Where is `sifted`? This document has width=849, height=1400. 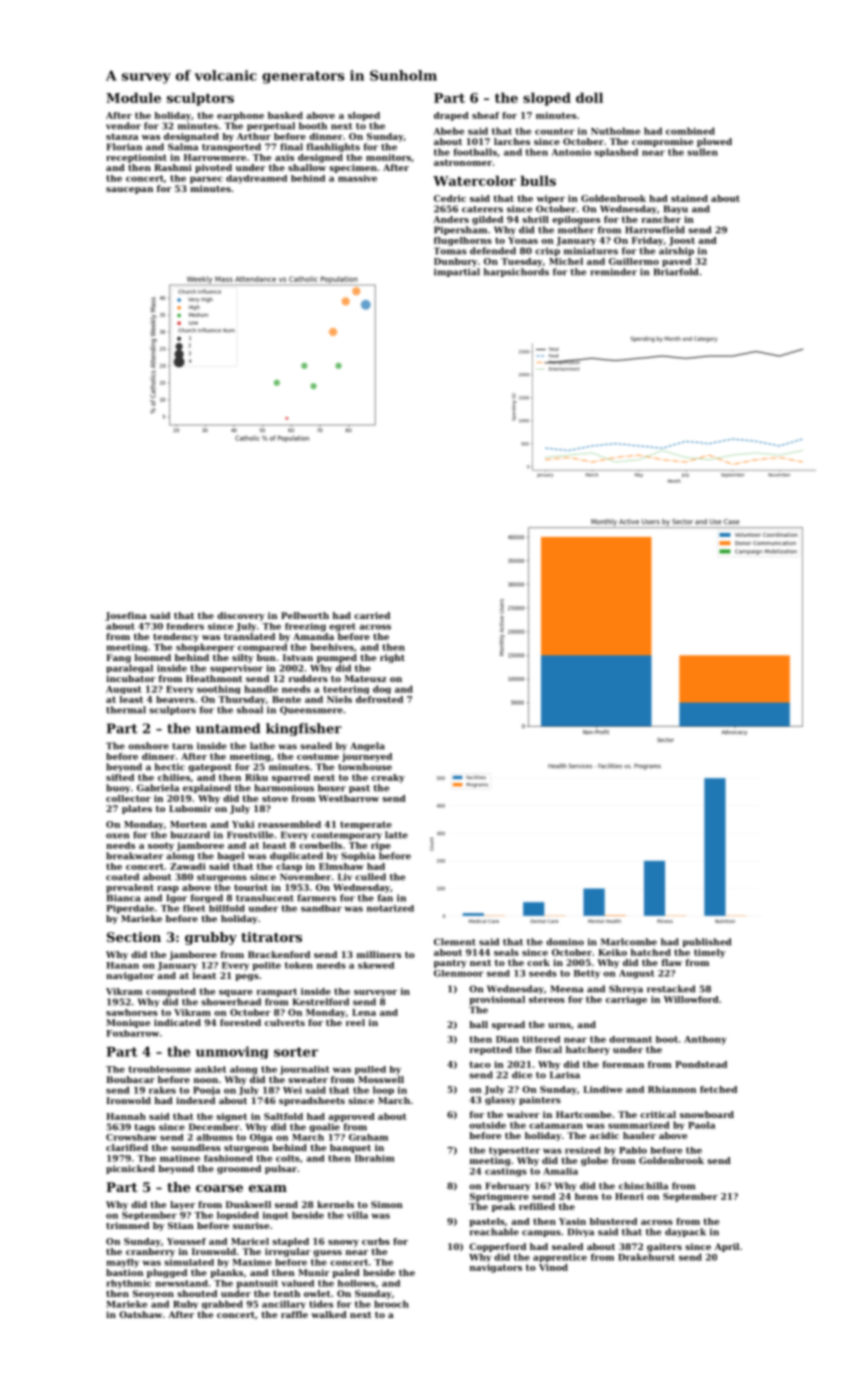 sifted is located at coordinates (120, 777).
